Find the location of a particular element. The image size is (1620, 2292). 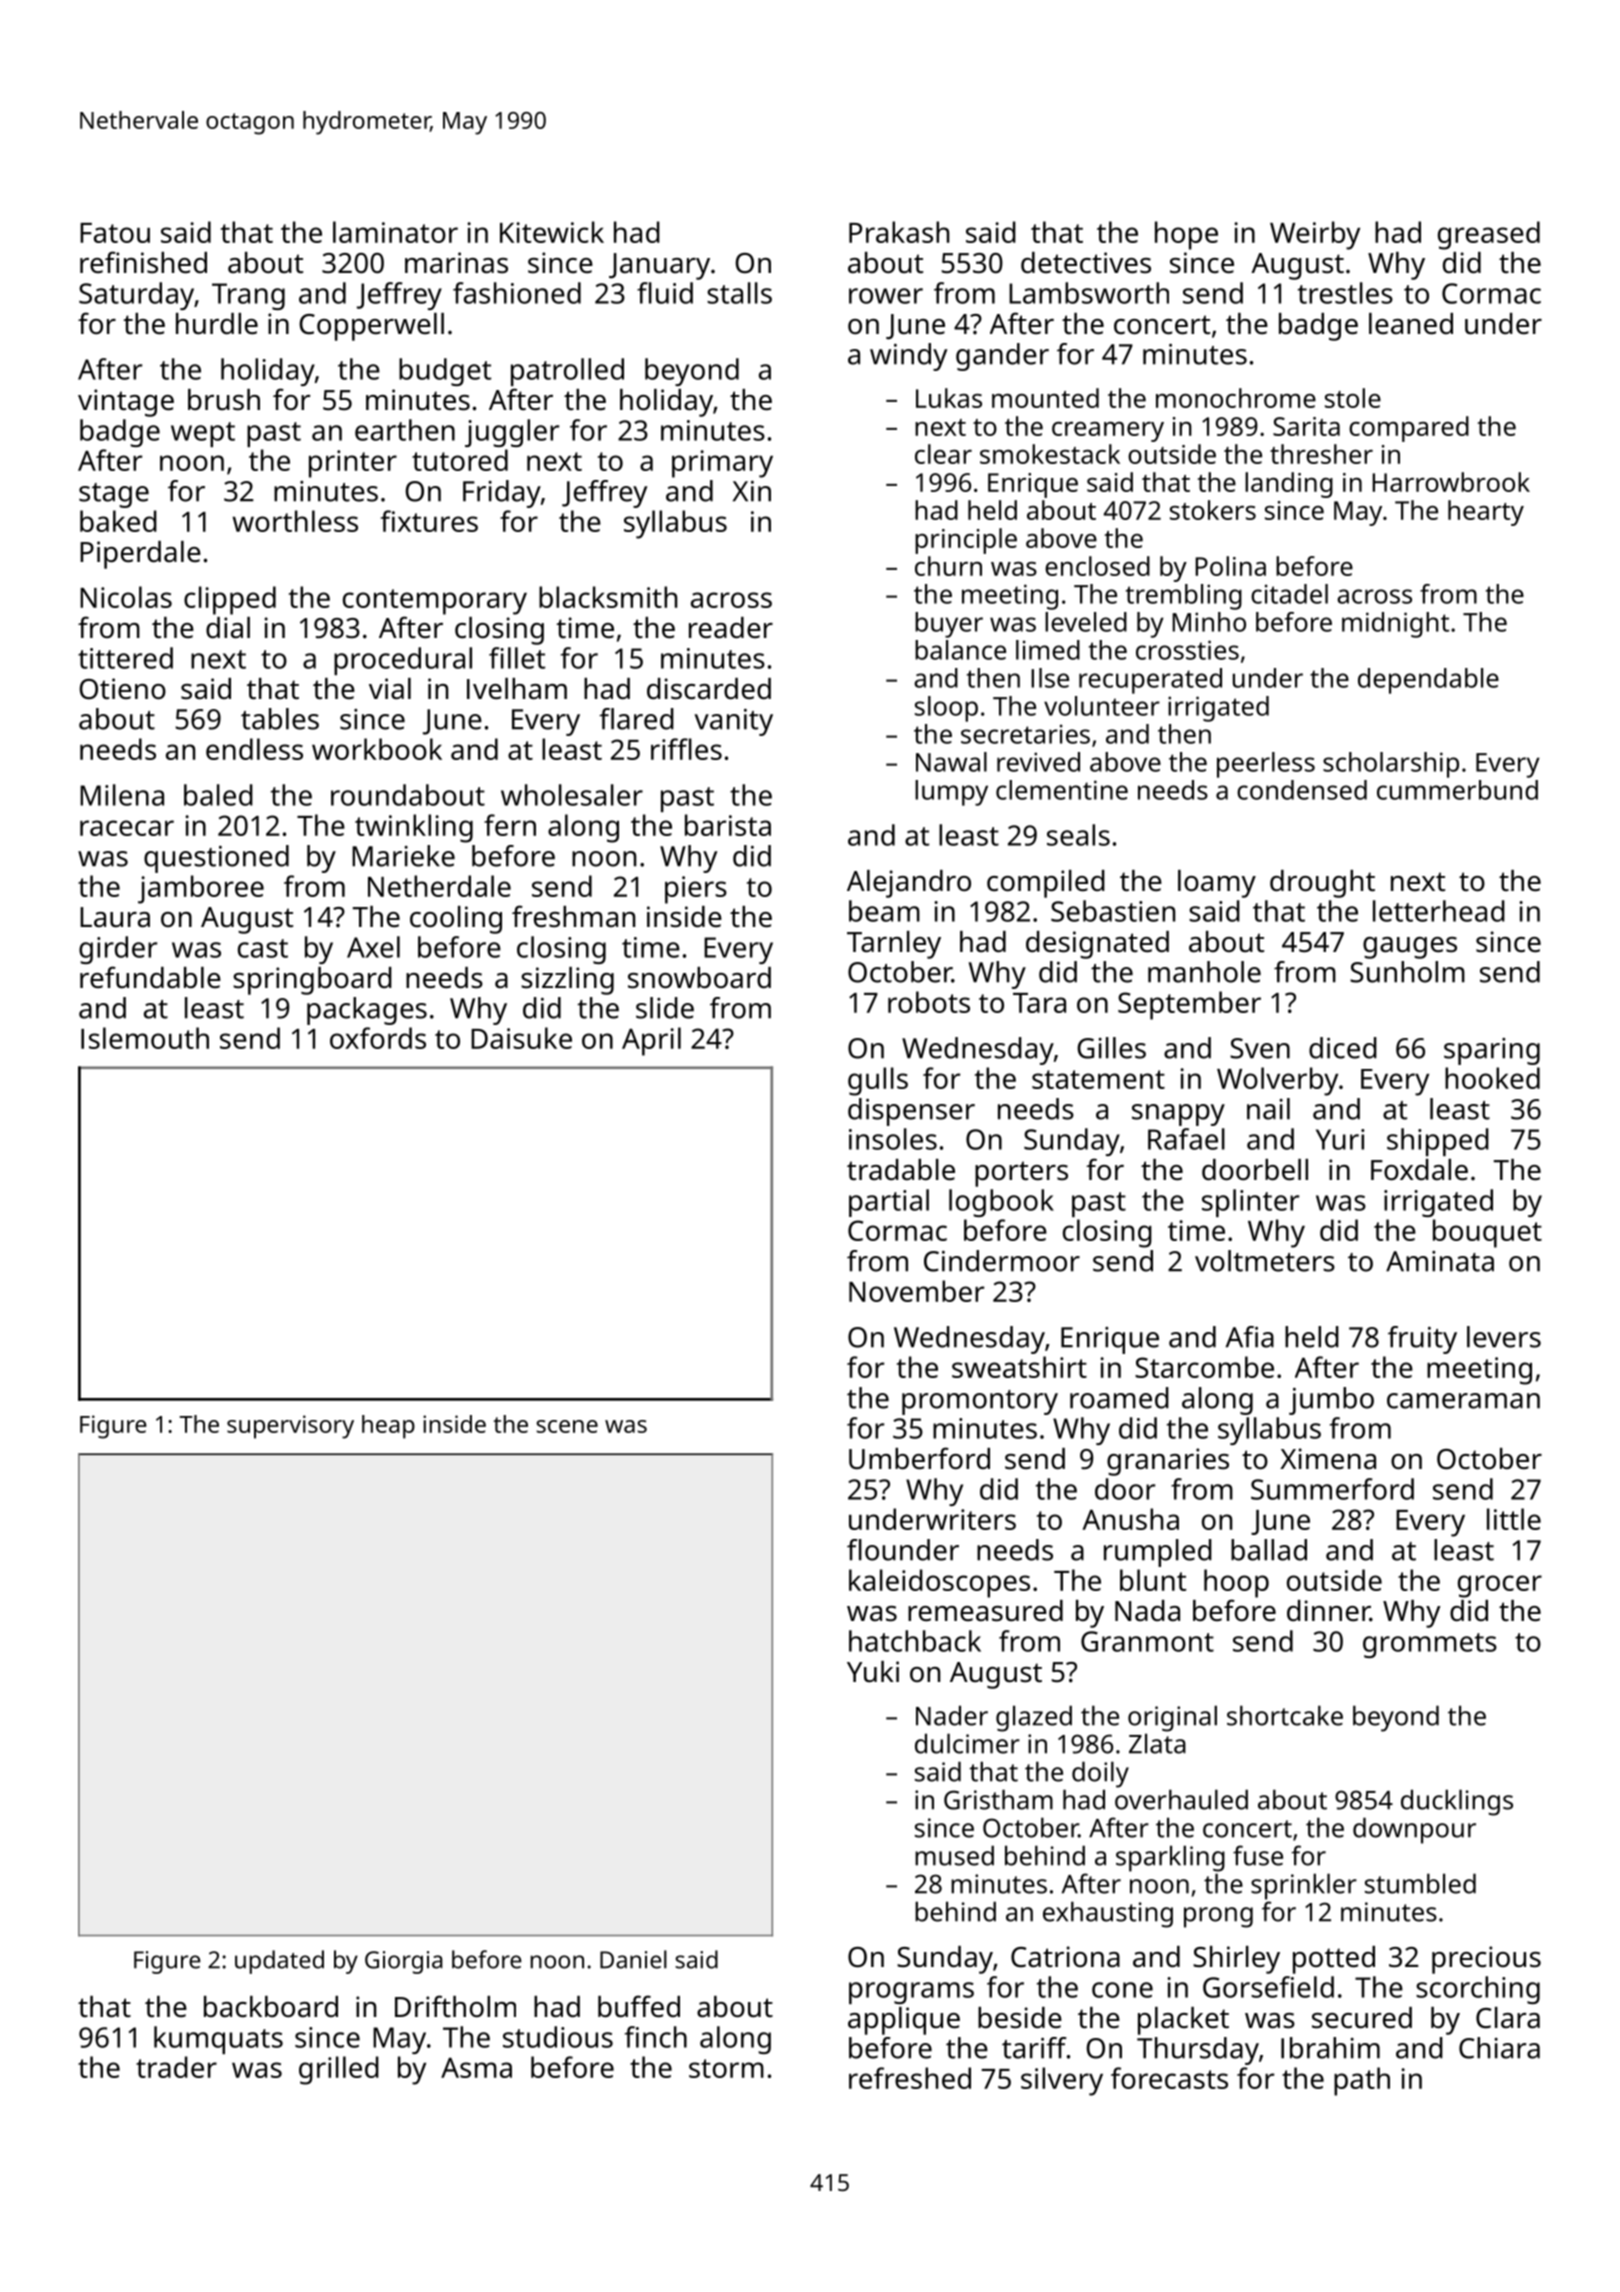

Prakash is located at coordinates (899, 232).
